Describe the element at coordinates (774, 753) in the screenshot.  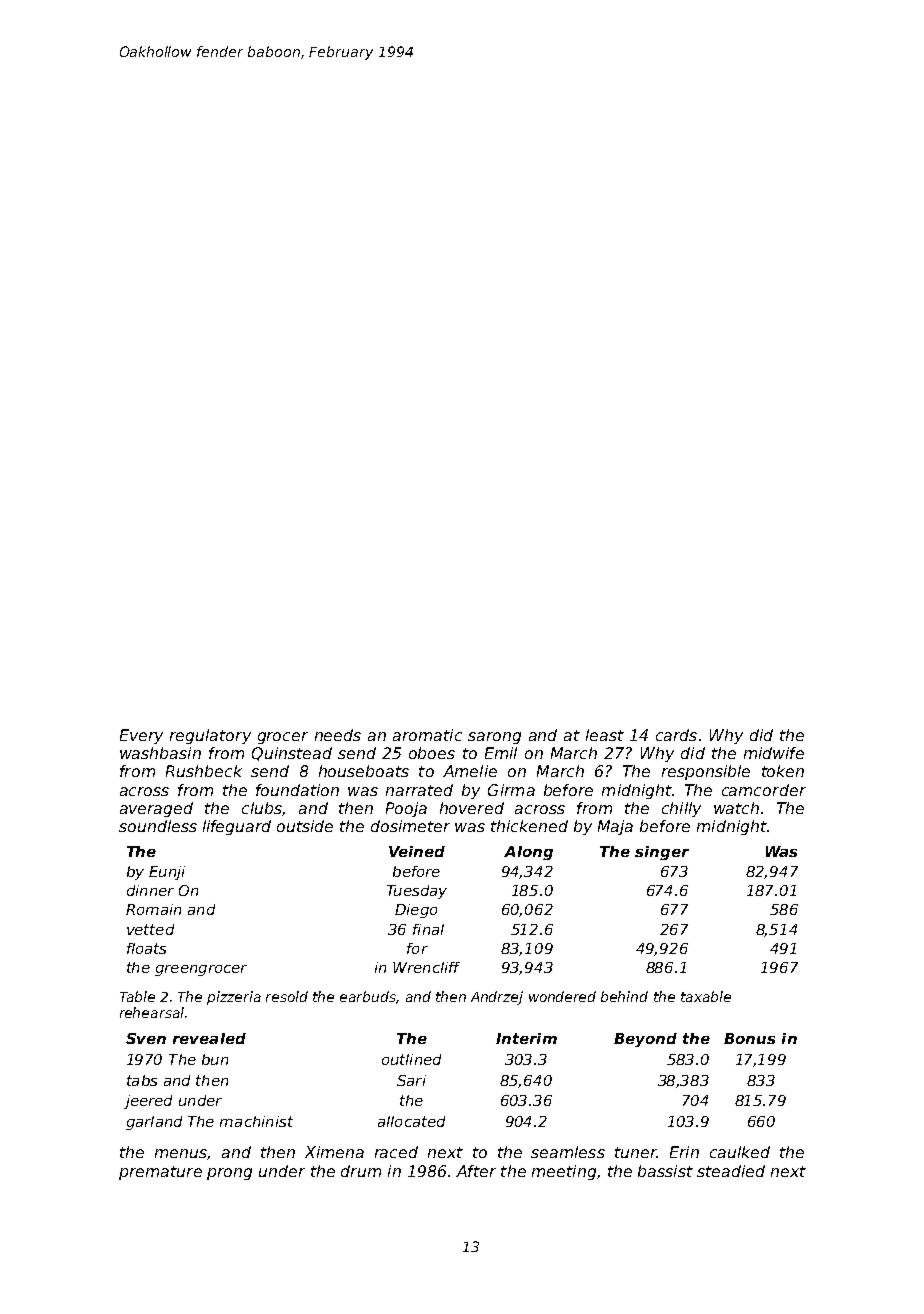
I see `midwife` at that location.
